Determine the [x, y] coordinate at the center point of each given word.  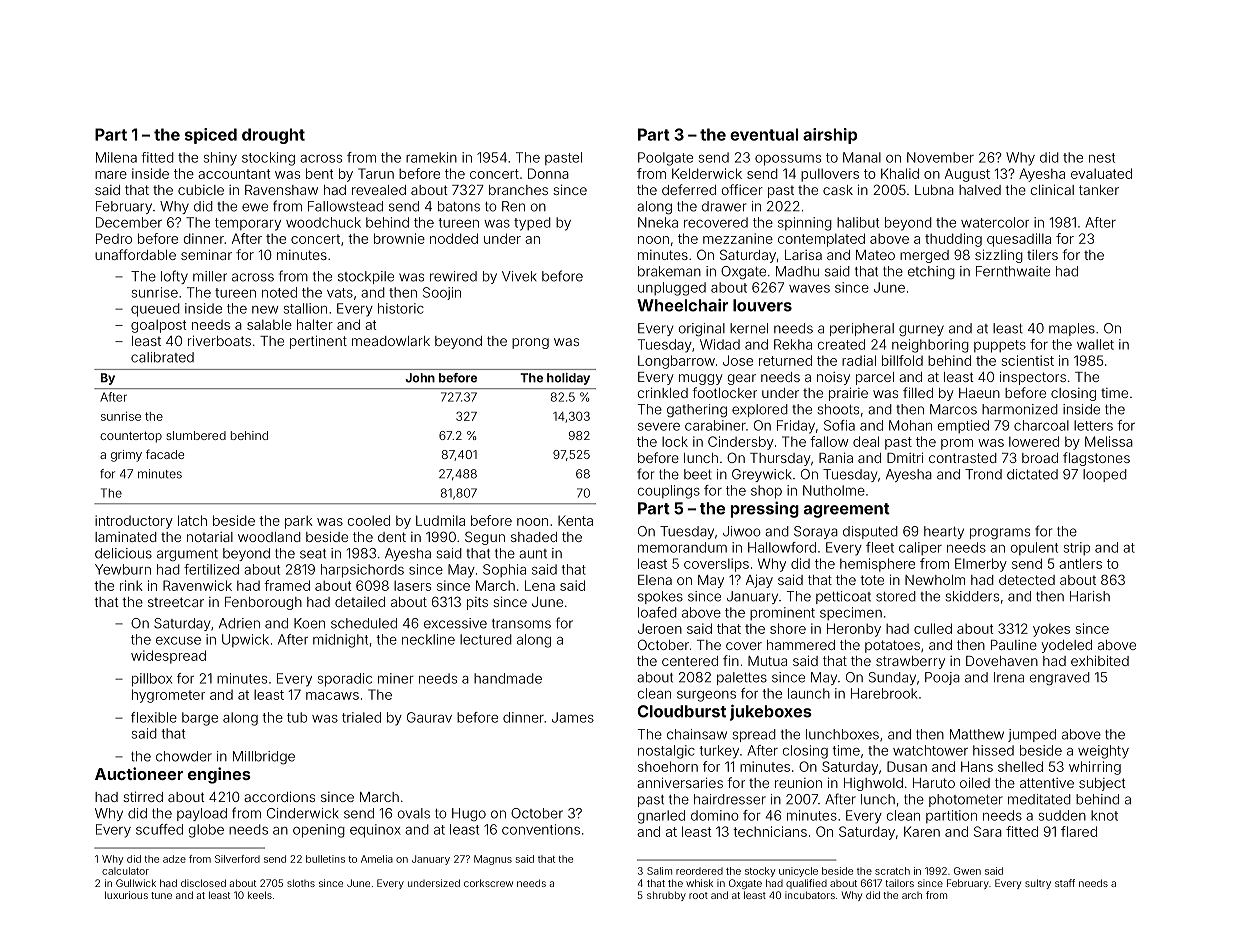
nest [1102, 158]
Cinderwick [303, 813]
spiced [211, 136]
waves [809, 289]
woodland [269, 537]
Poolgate [665, 159]
